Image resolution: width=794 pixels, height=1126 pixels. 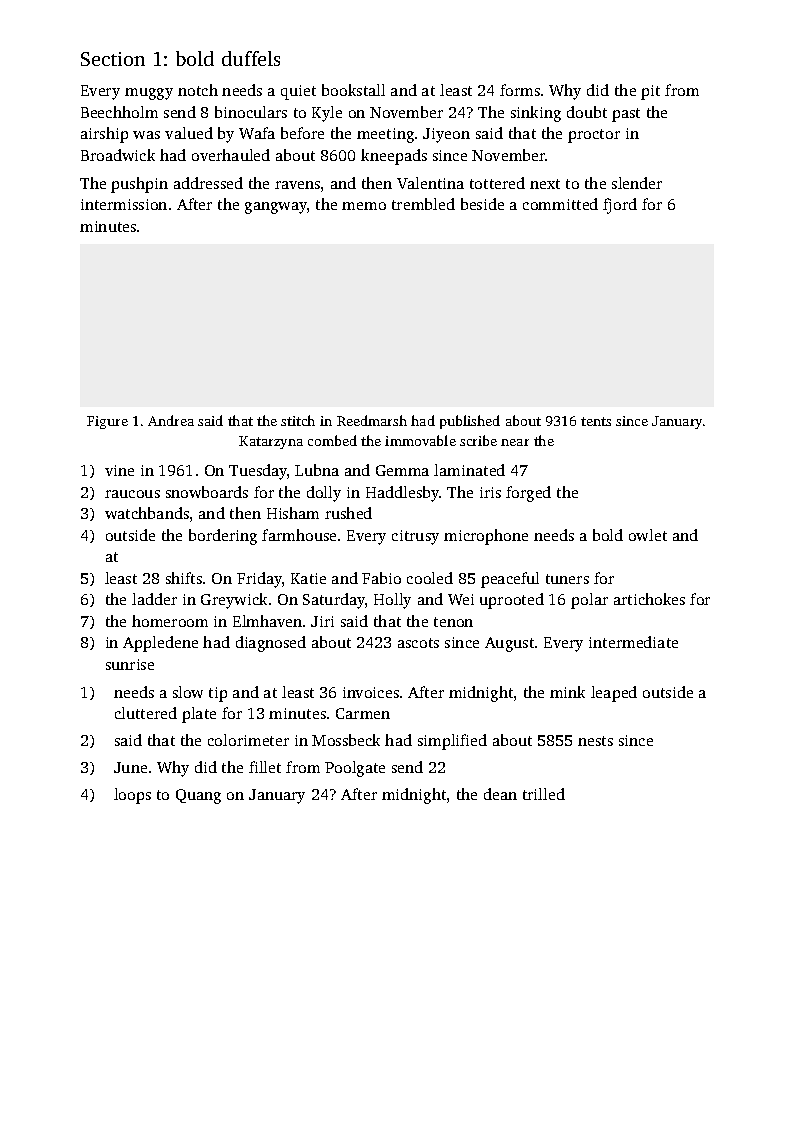 I want to click on intermission, so click(x=124, y=204).
